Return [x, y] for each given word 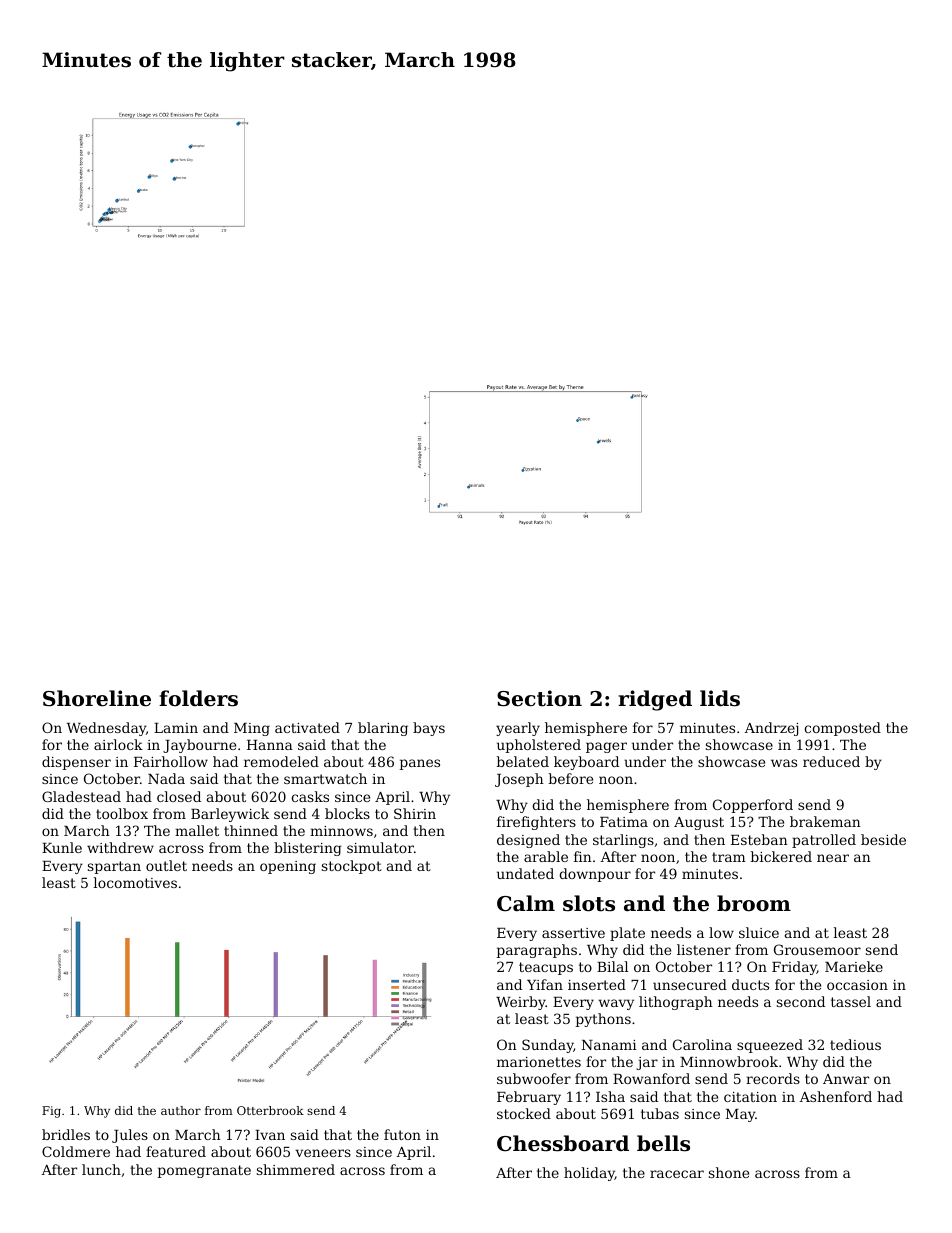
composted [842, 729]
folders [198, 698]
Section [539, 698]
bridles [66, 1134]
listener [704, 949]
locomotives [135, 882]
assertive [573, 933]
